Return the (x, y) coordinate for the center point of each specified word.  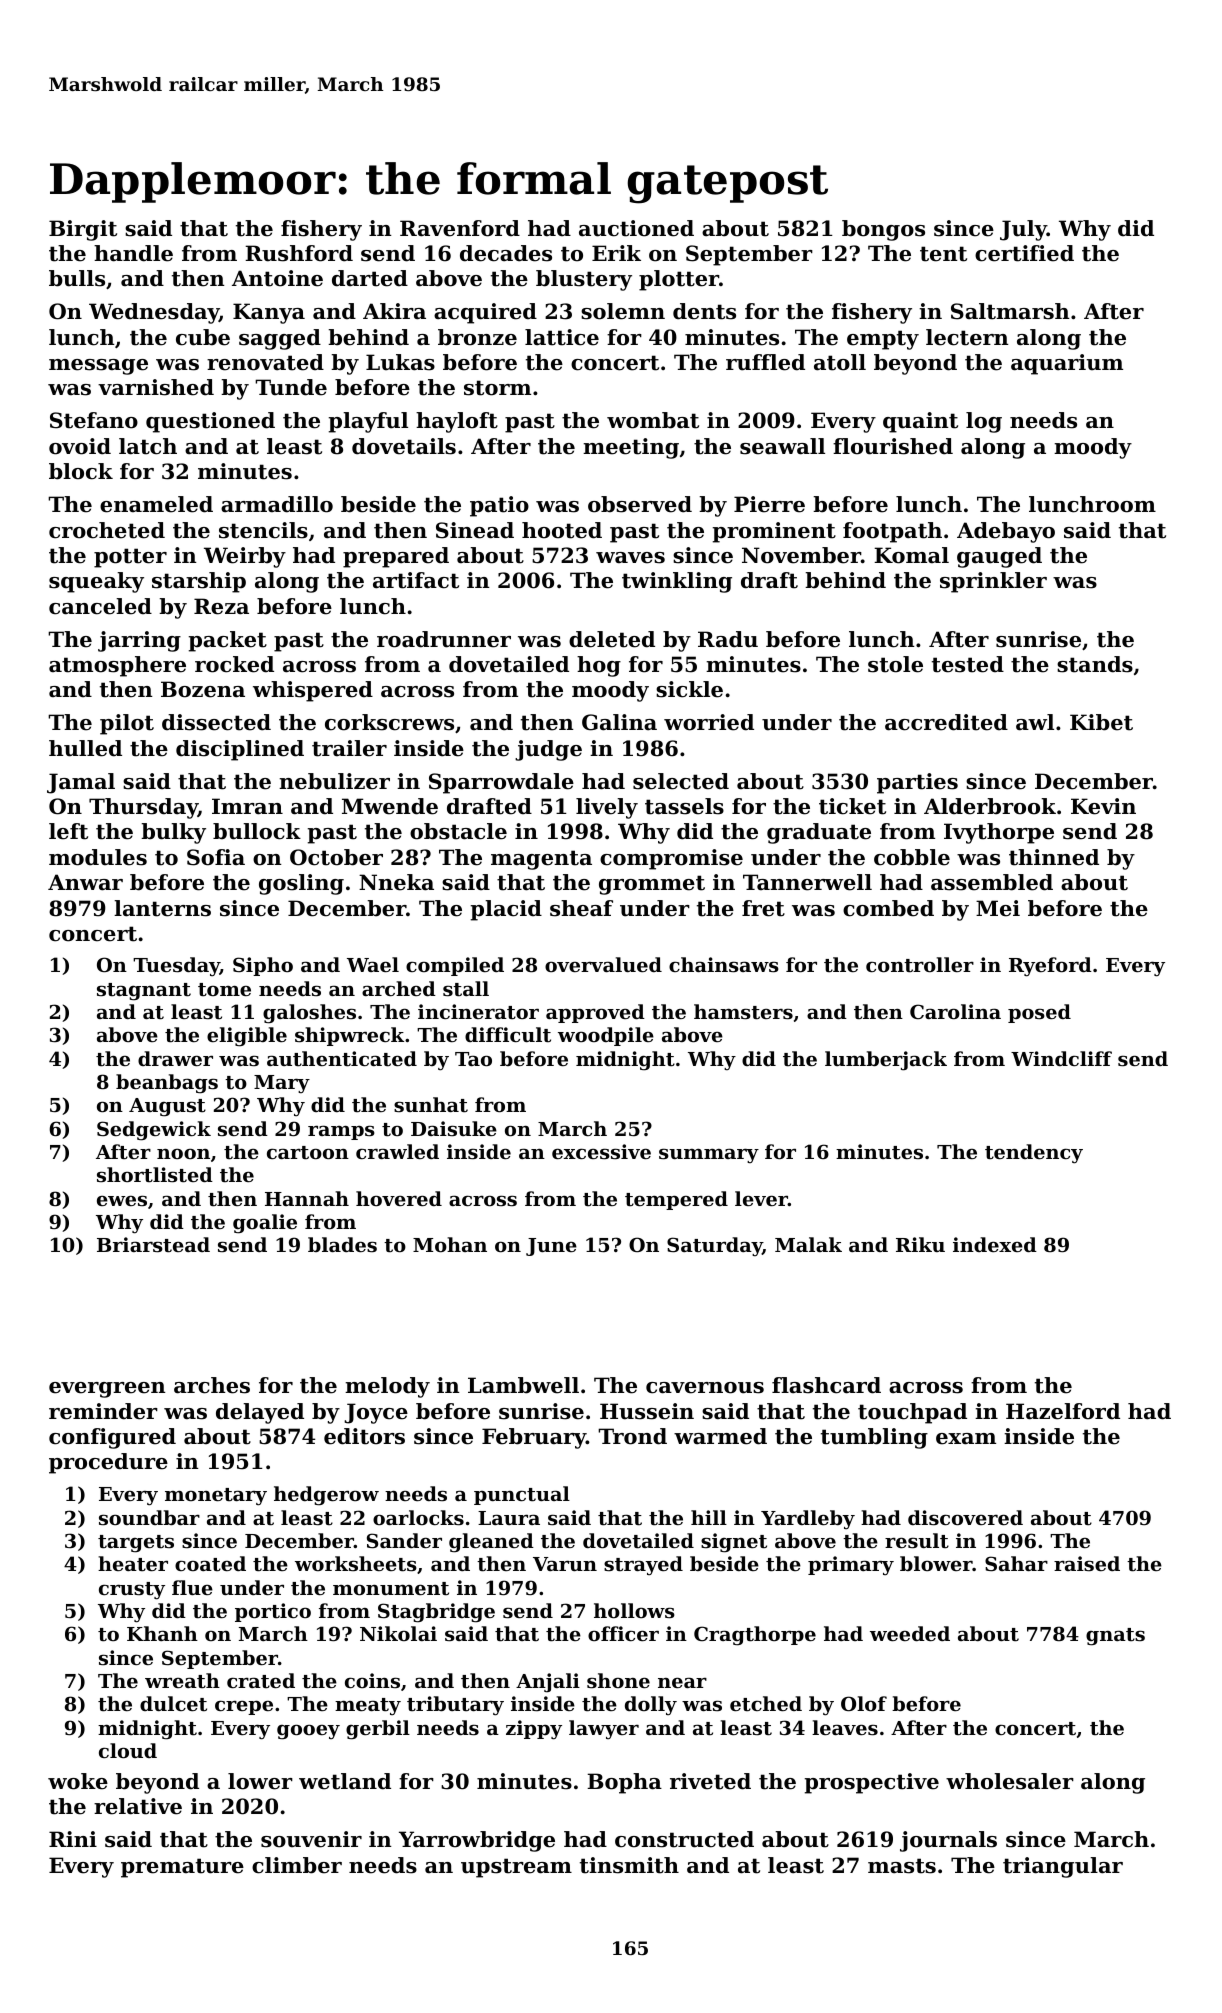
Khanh (162, 1633)
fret (763, 908)
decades (506, 253)
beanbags (167, 1084)
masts (902, 1866)
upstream (516, 1868)
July (1023, 230)
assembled (992, 882)
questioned (210, 422)
